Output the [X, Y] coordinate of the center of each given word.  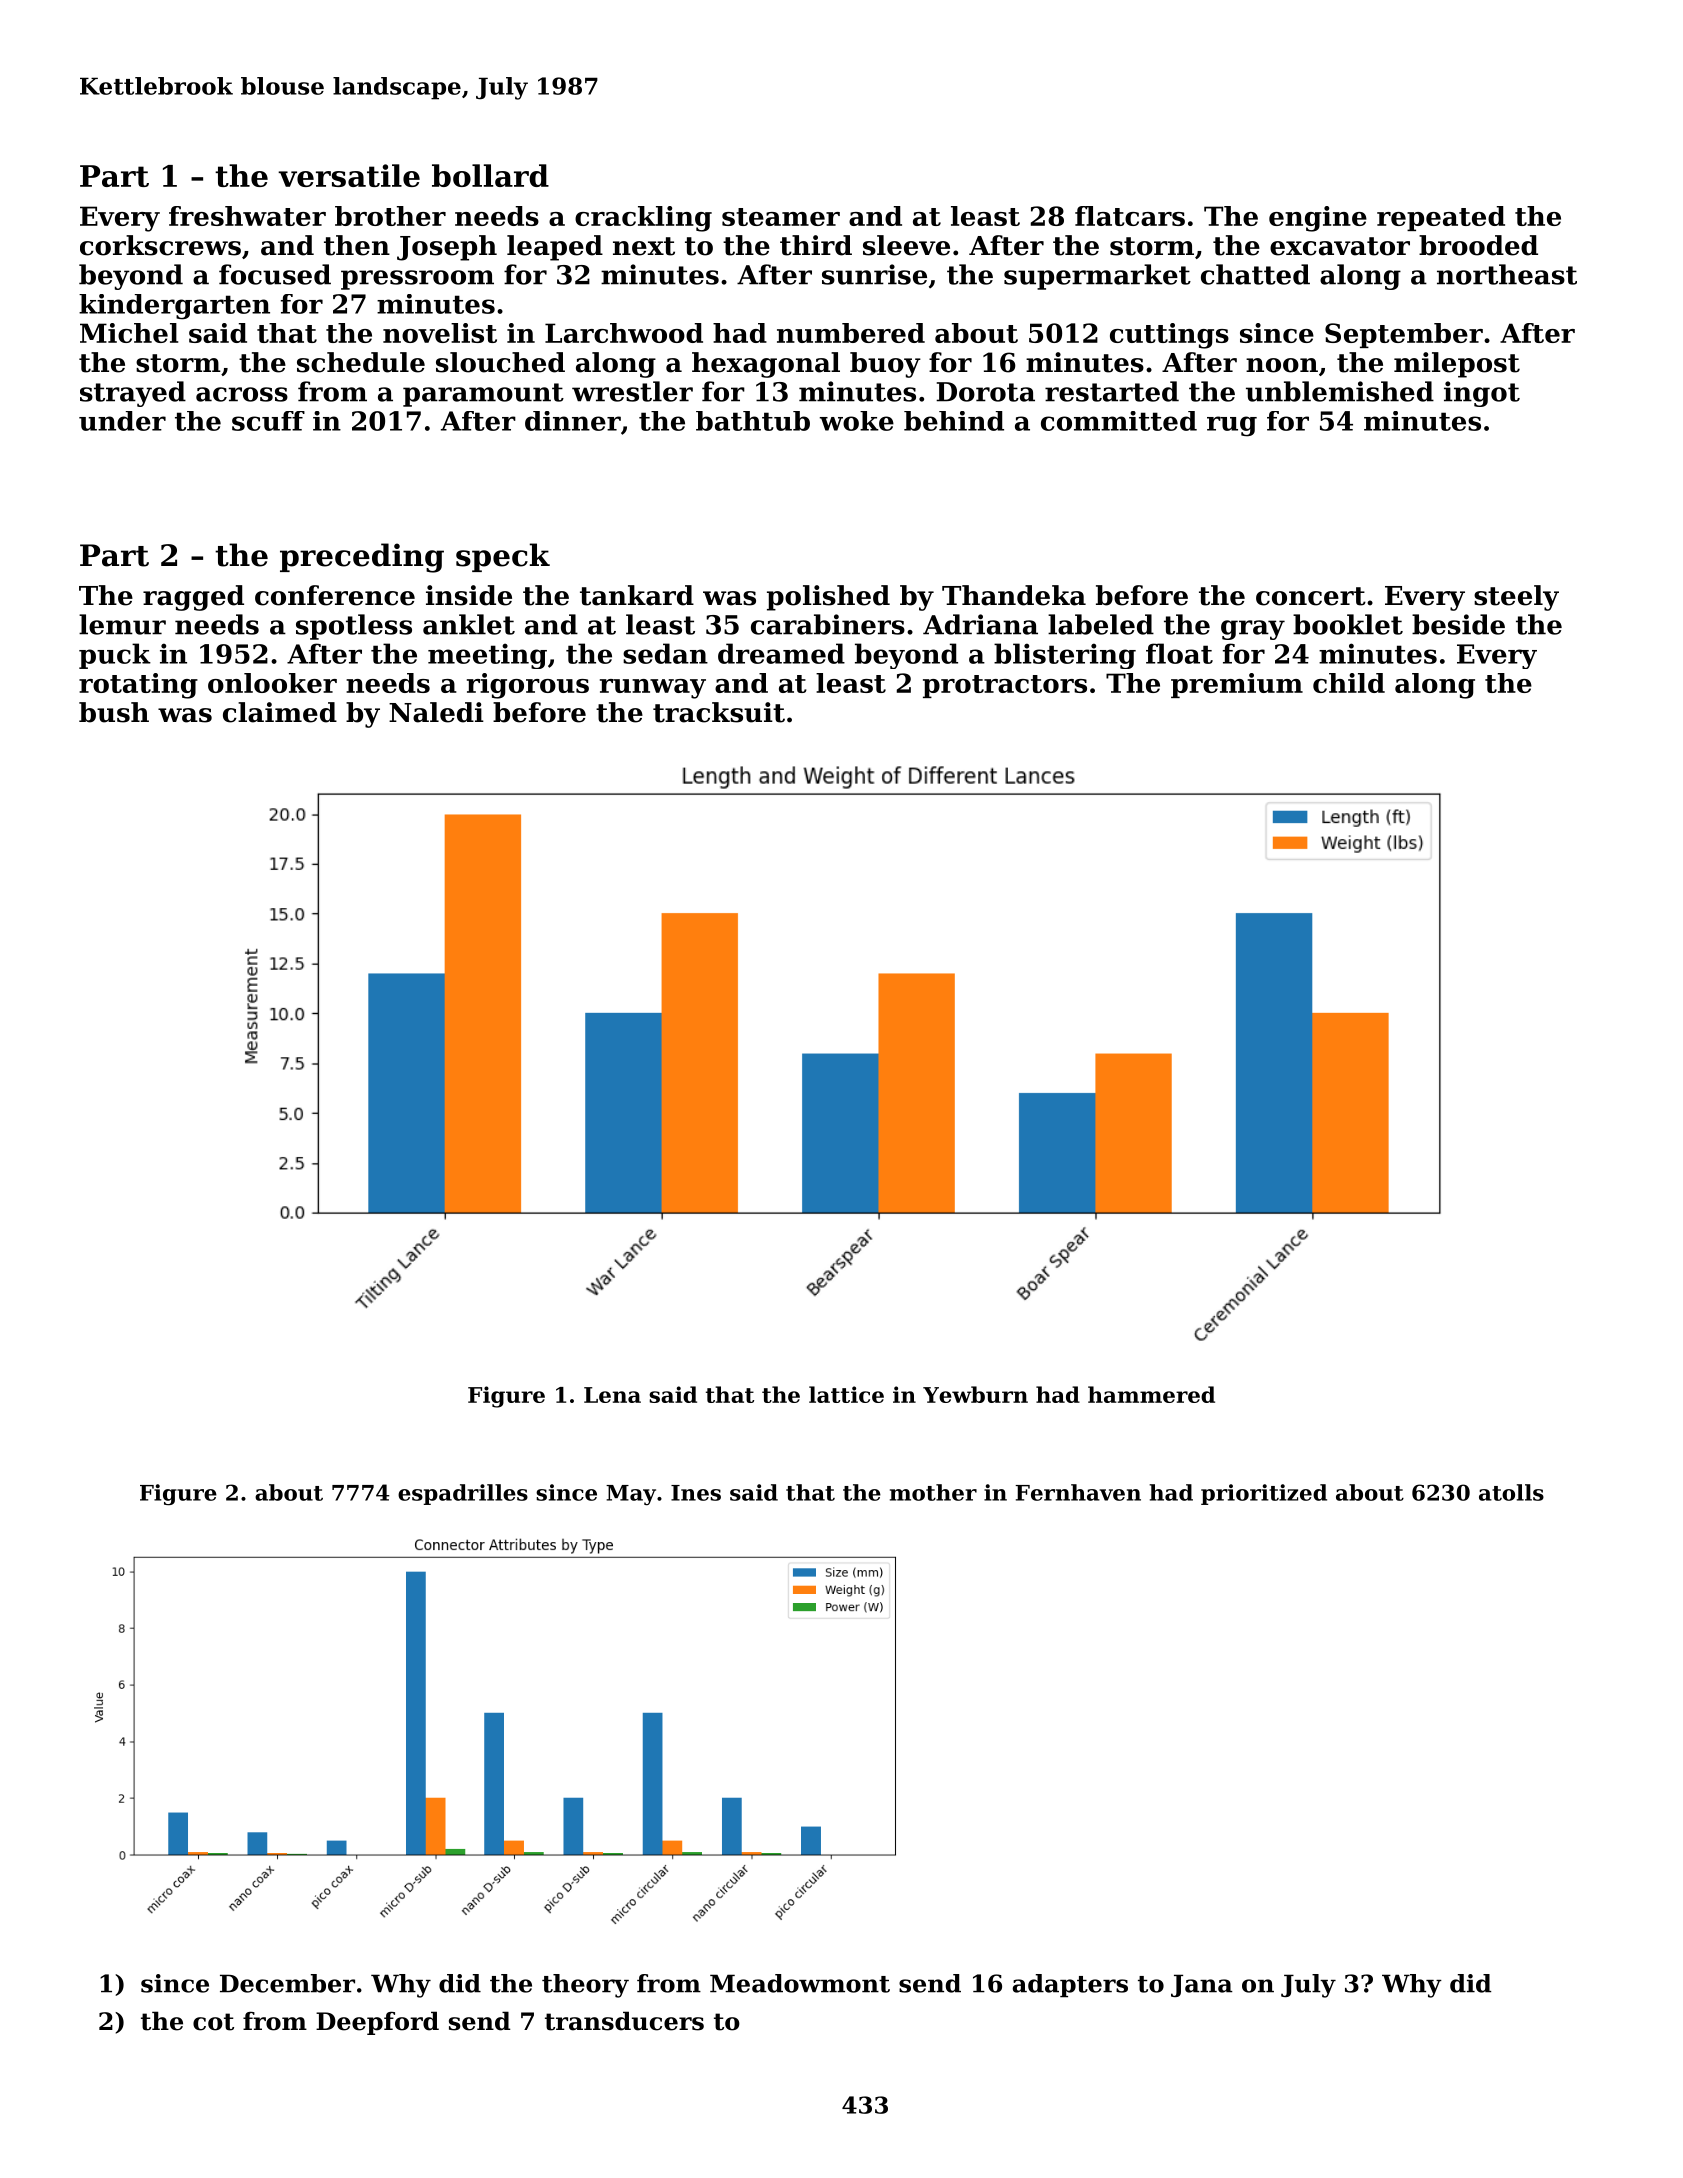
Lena [612, 1395]
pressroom [417, 280]
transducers [624, 2021]
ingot [1482, 394]
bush [114, 712]
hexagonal [766, 365]
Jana [1202, 1985]
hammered [1151, 1394]
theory [585, 1986]
